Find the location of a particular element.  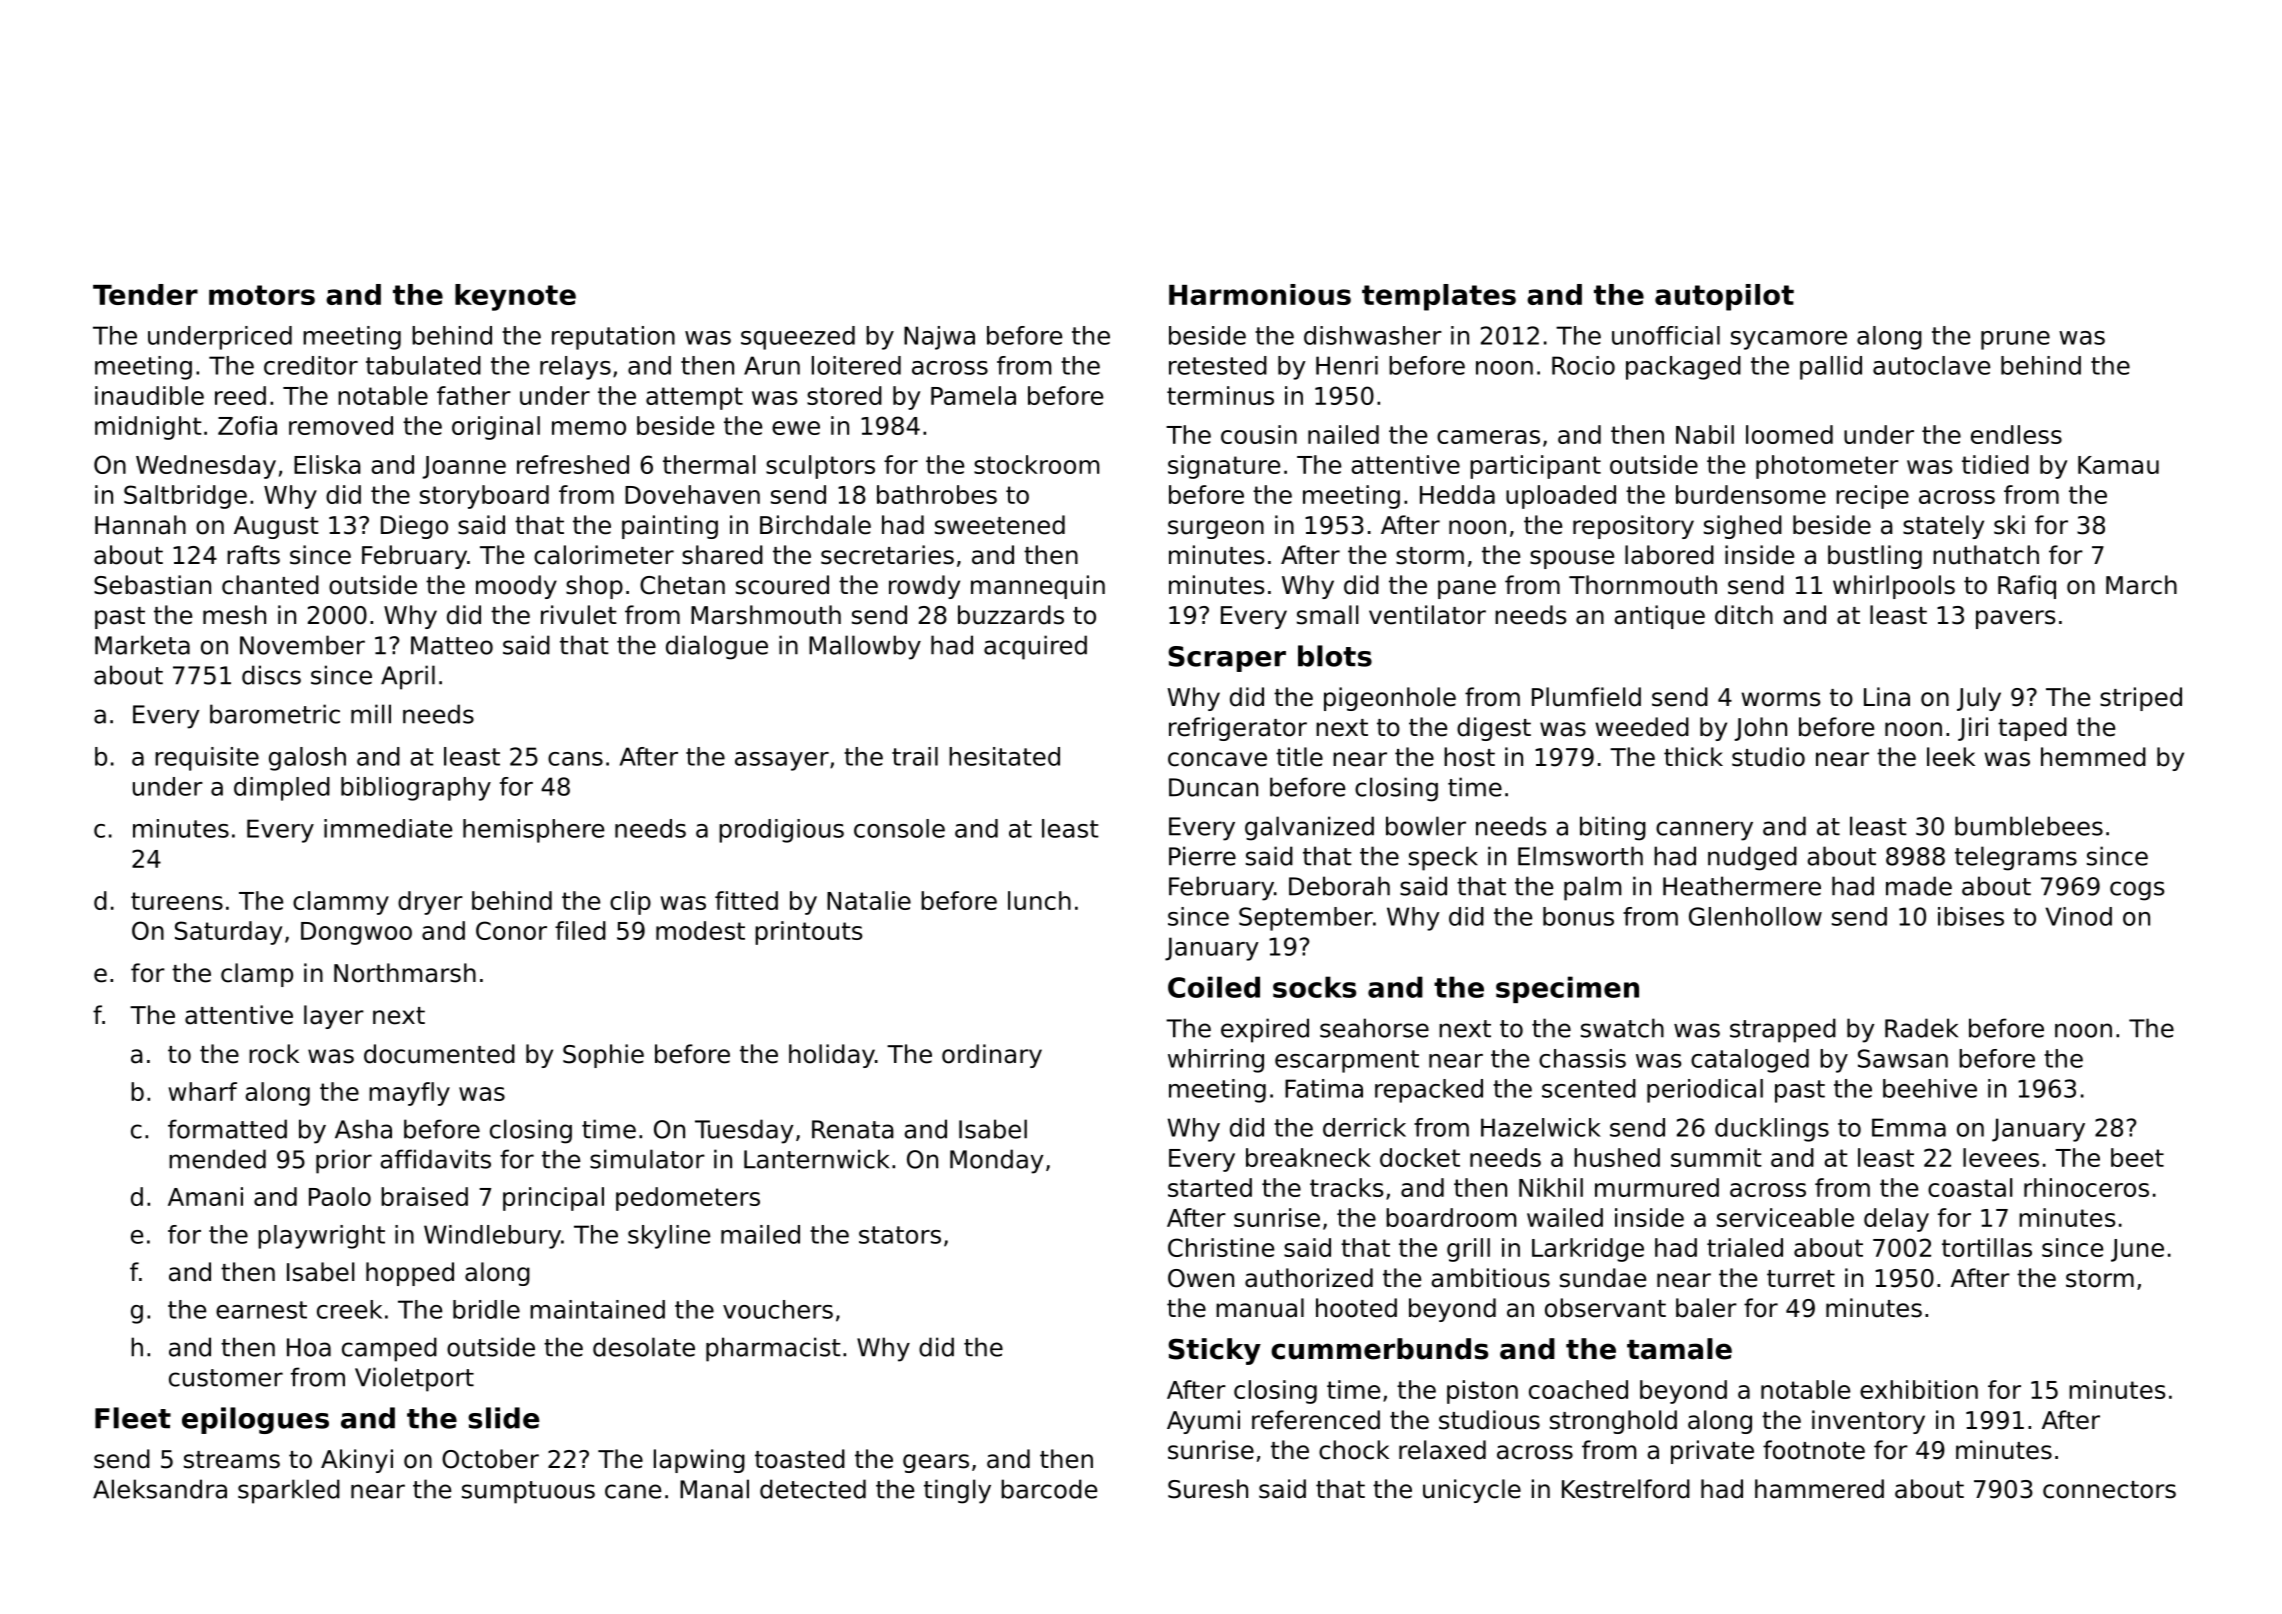

whirring is located at coordinates (1216, 1061).
